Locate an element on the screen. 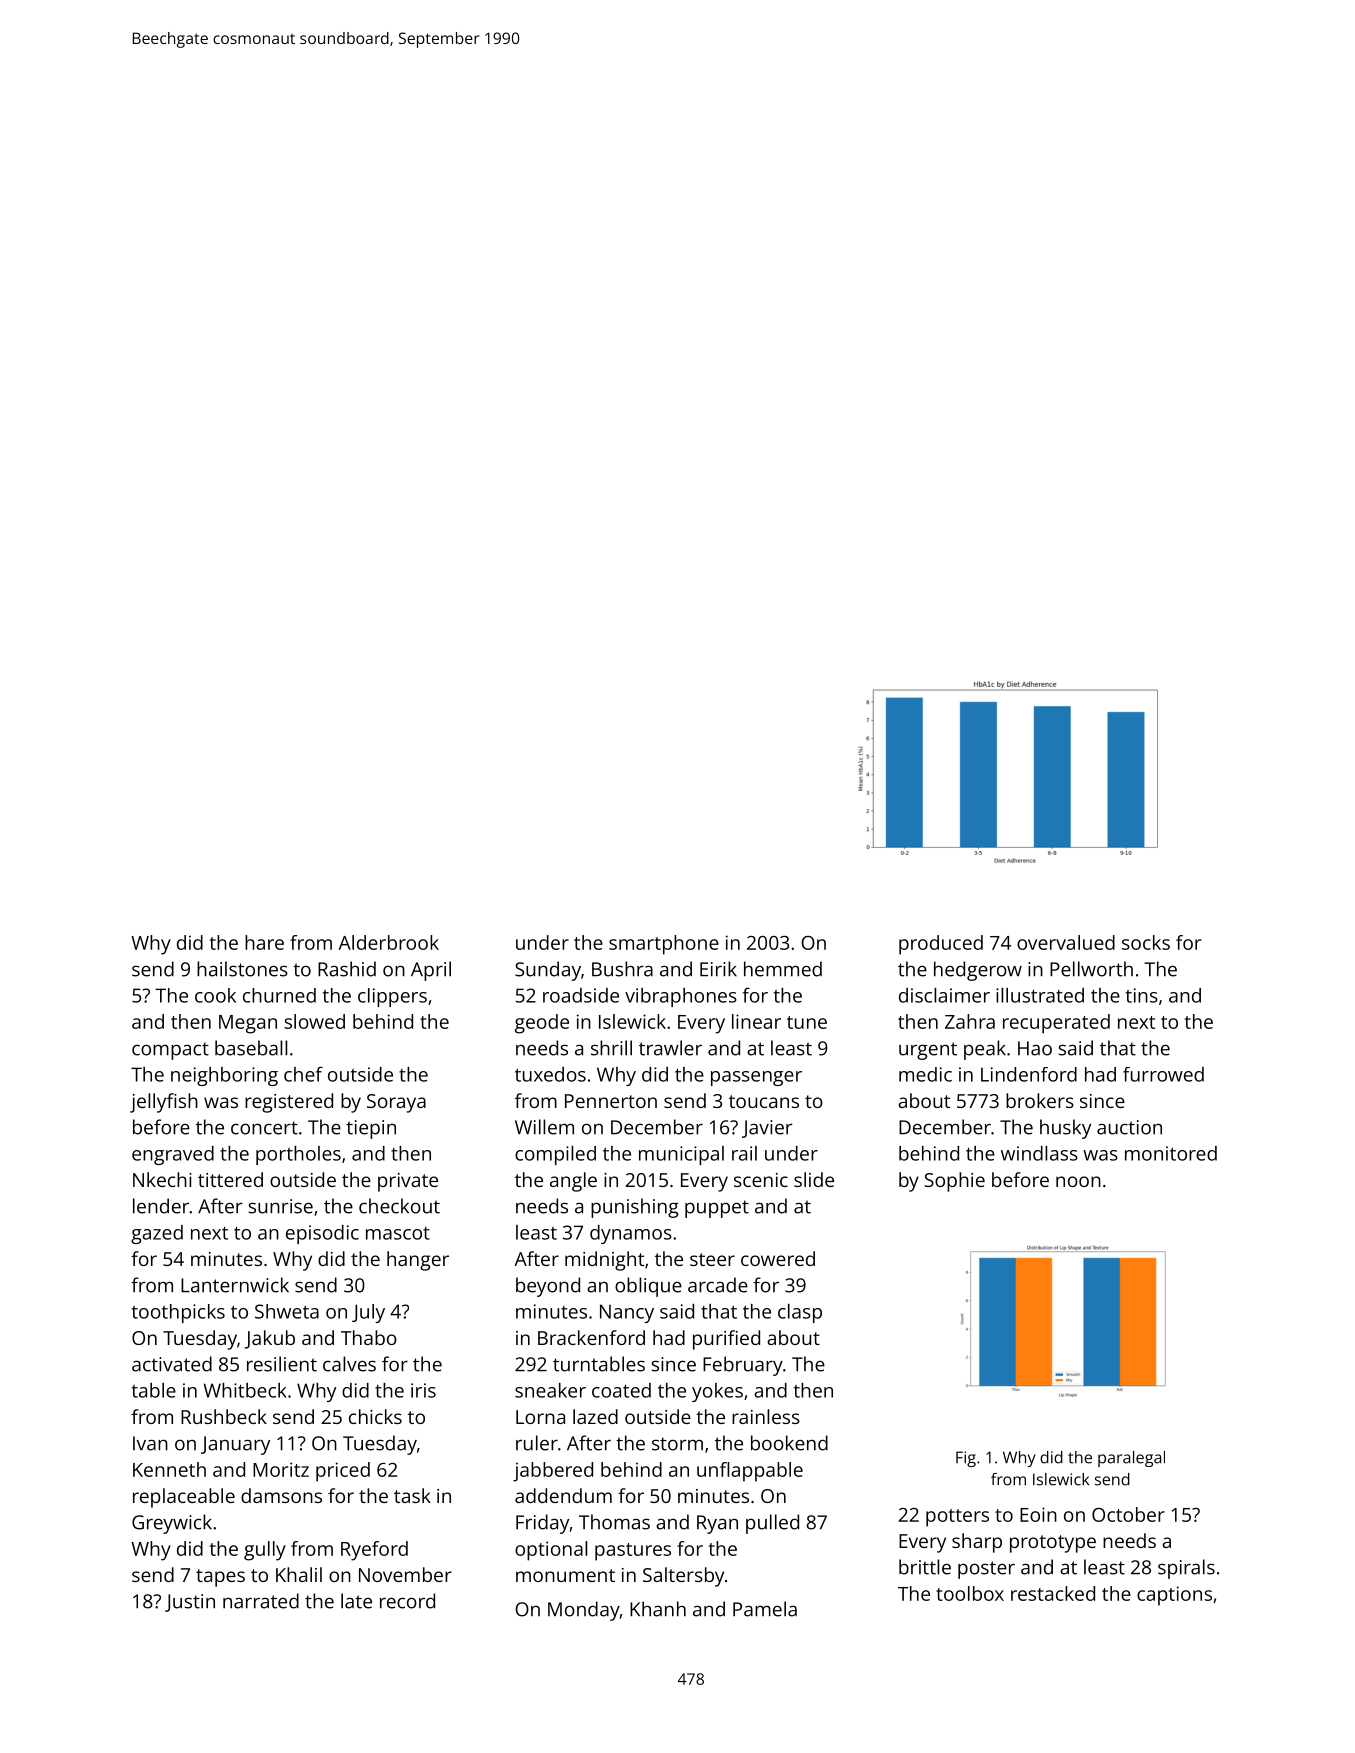 This screenshot has width=1355, height=1753. Shweta is located at coordinates (287, 1311).
